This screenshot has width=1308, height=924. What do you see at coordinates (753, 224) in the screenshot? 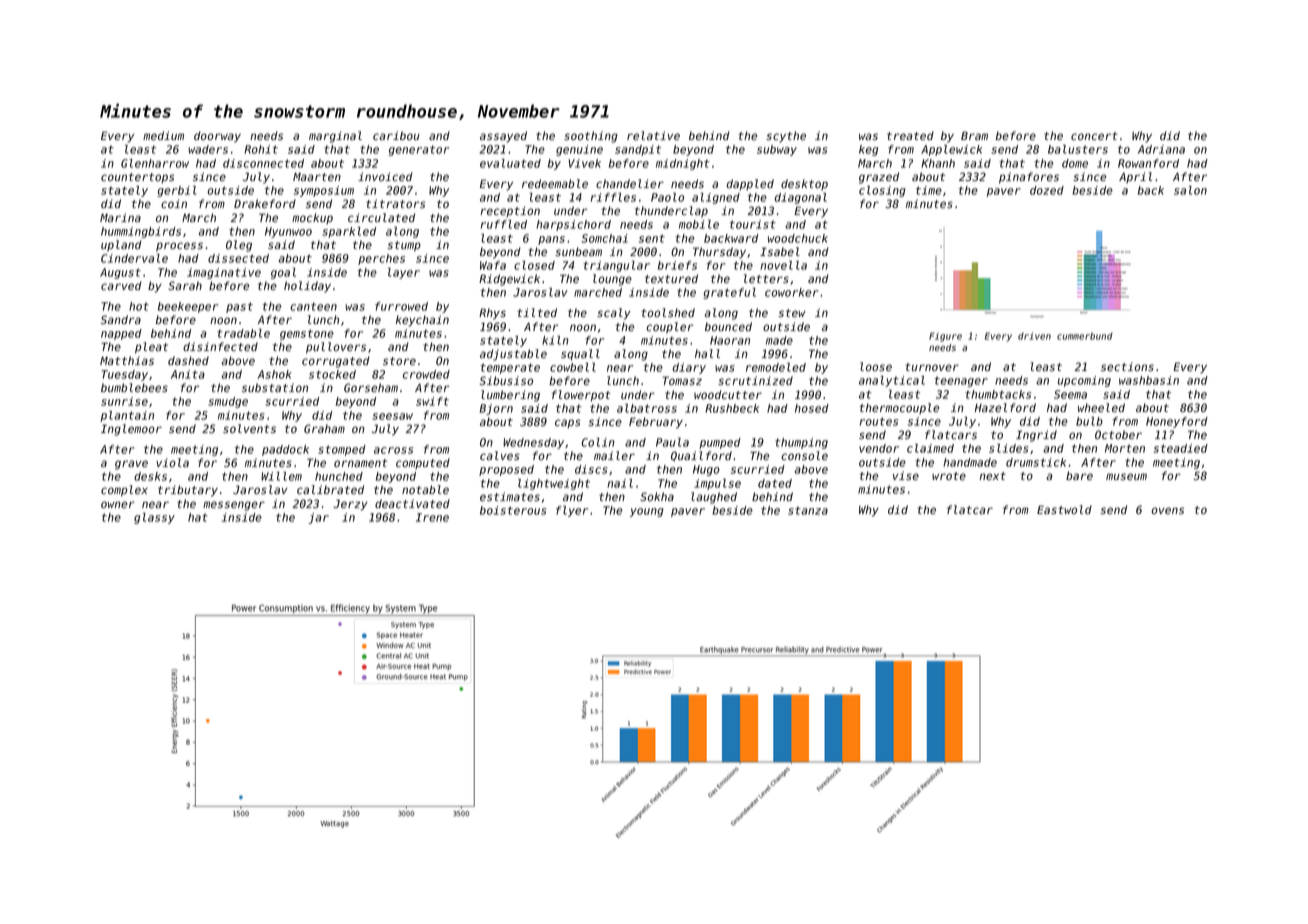
I see `tourist` at bounding box center [753, 224].
